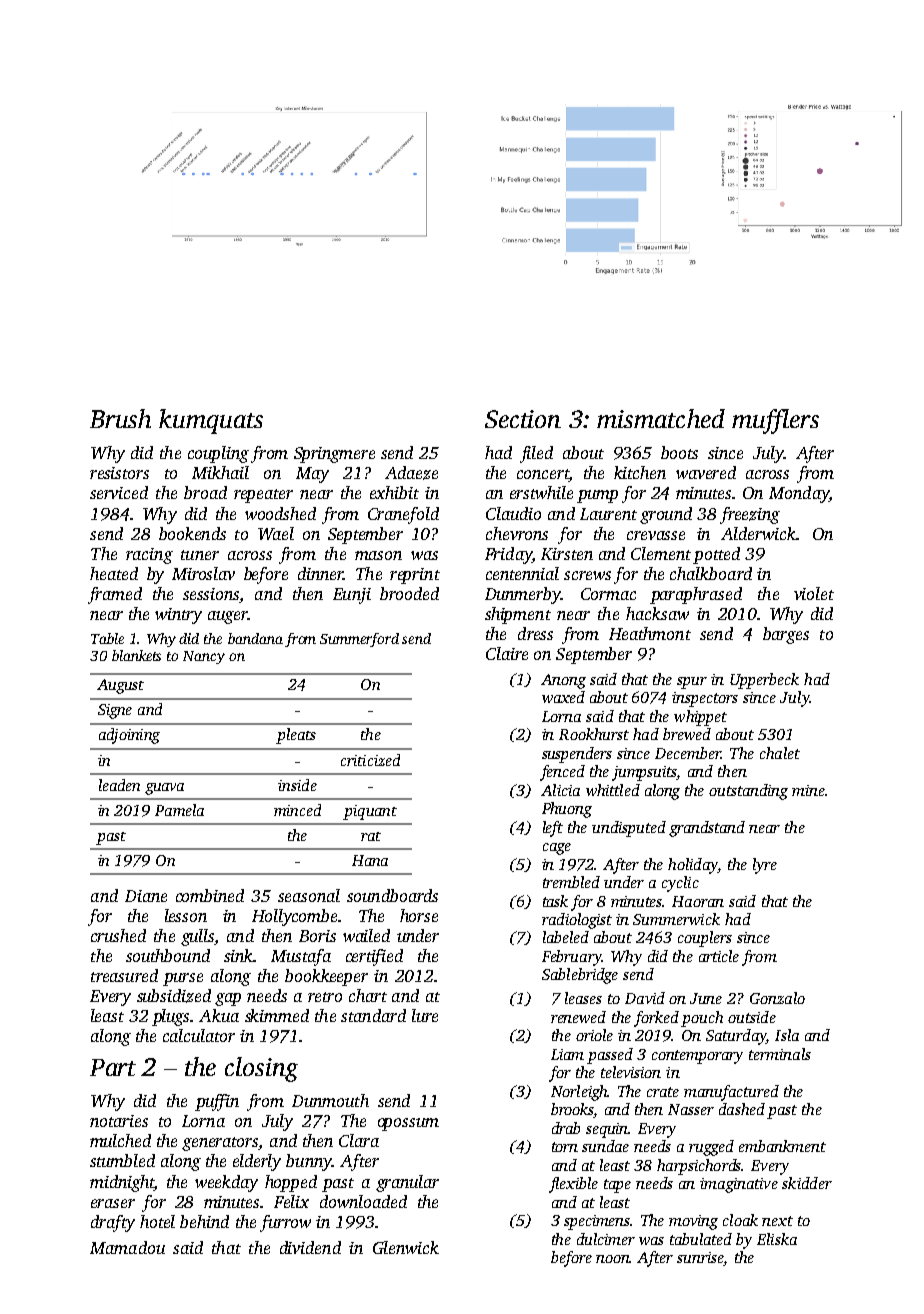 This screenshot has width=924, height=1314. Describe the element at coordinates (359, 640) in the screenshot. I see `Summerford` at that location.
